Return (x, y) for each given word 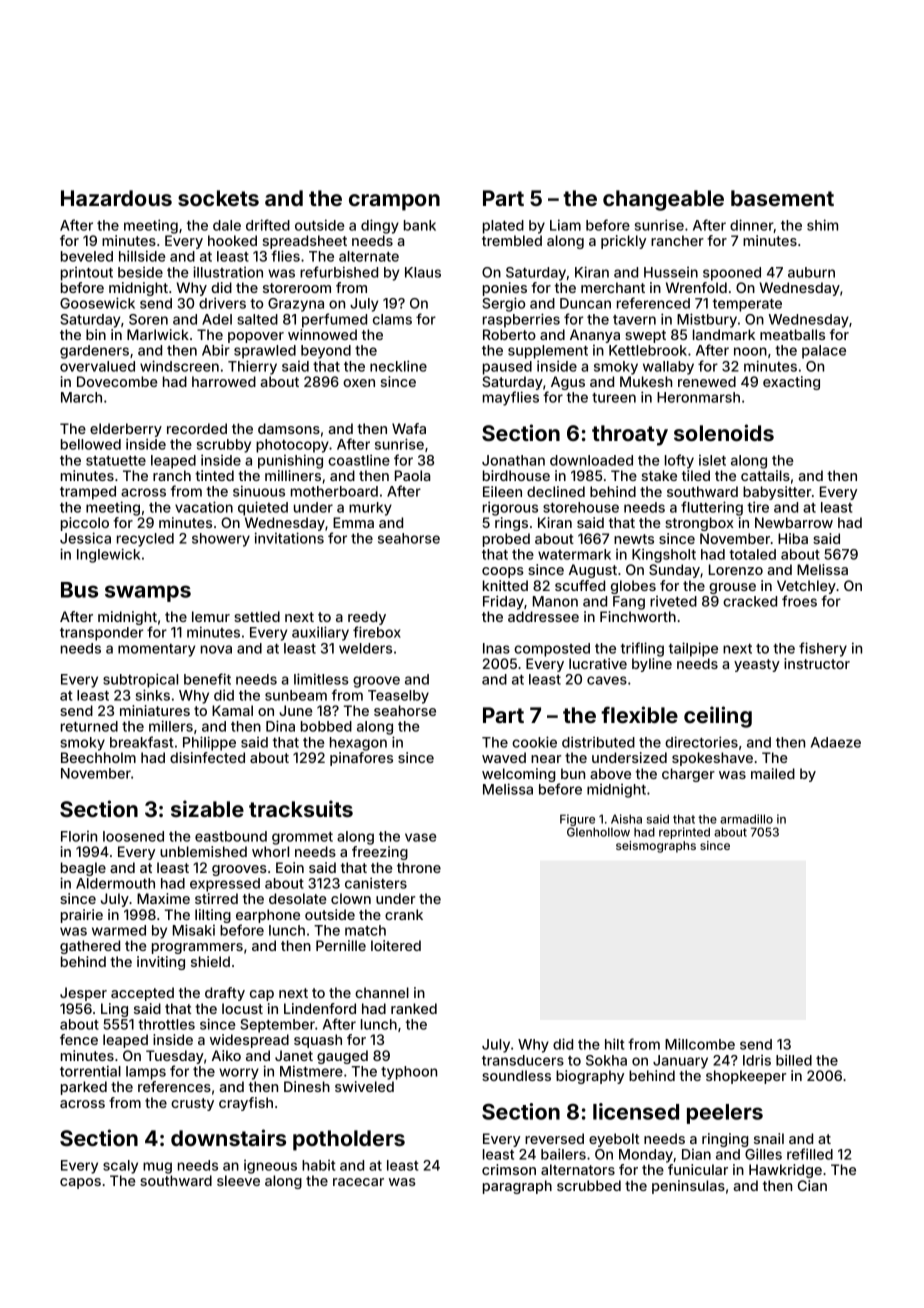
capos (80, 1183)
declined (556, 491)
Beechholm (98, 757)
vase (421, 837)
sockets (218, 198)
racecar (358, 1182)
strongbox (699, 524)
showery (221, 540)
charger (688, 775)
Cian (812, 1185)
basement (782, 198)
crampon (394, 202)
